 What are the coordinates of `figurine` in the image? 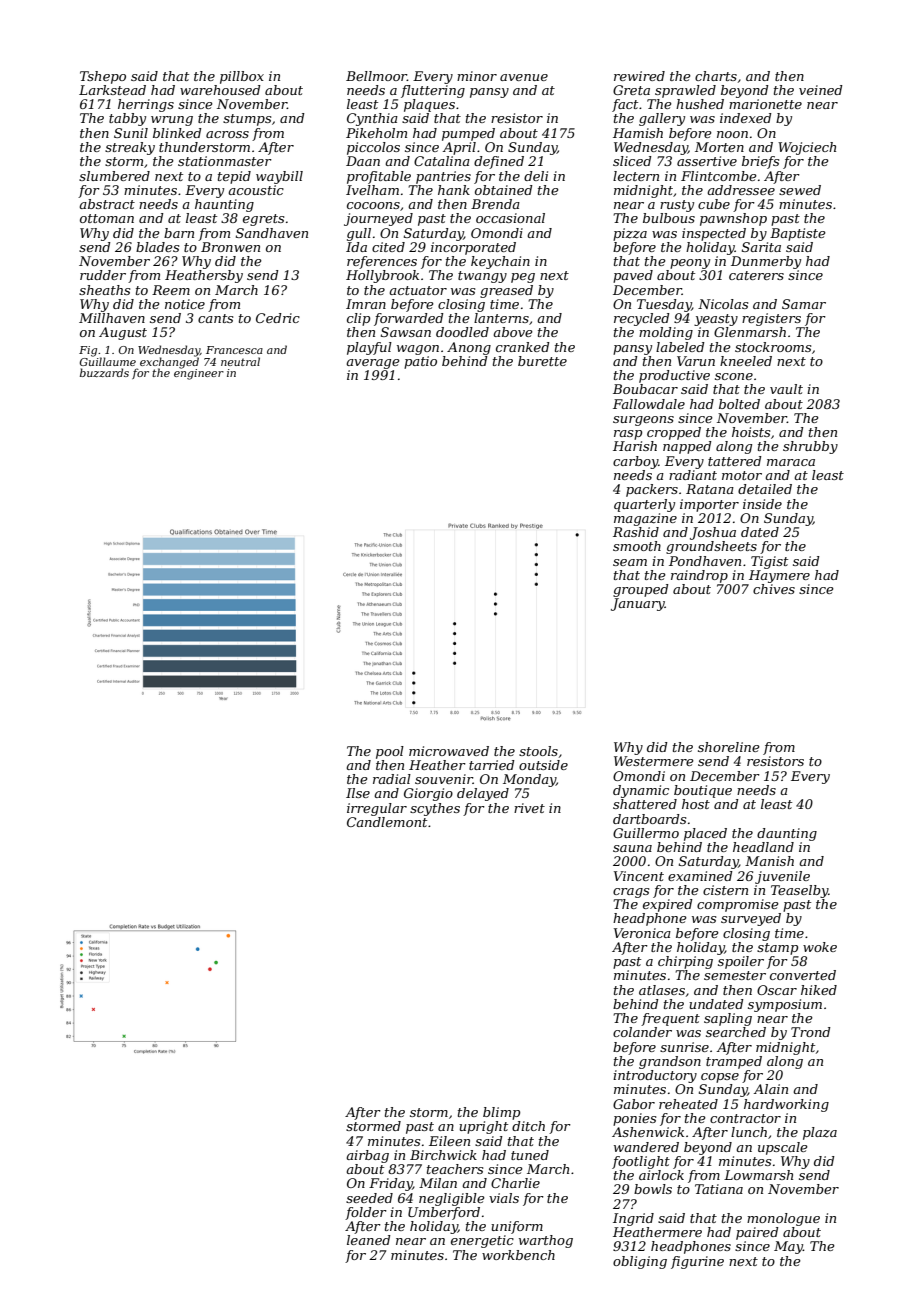 It's located at (697, 1262).
